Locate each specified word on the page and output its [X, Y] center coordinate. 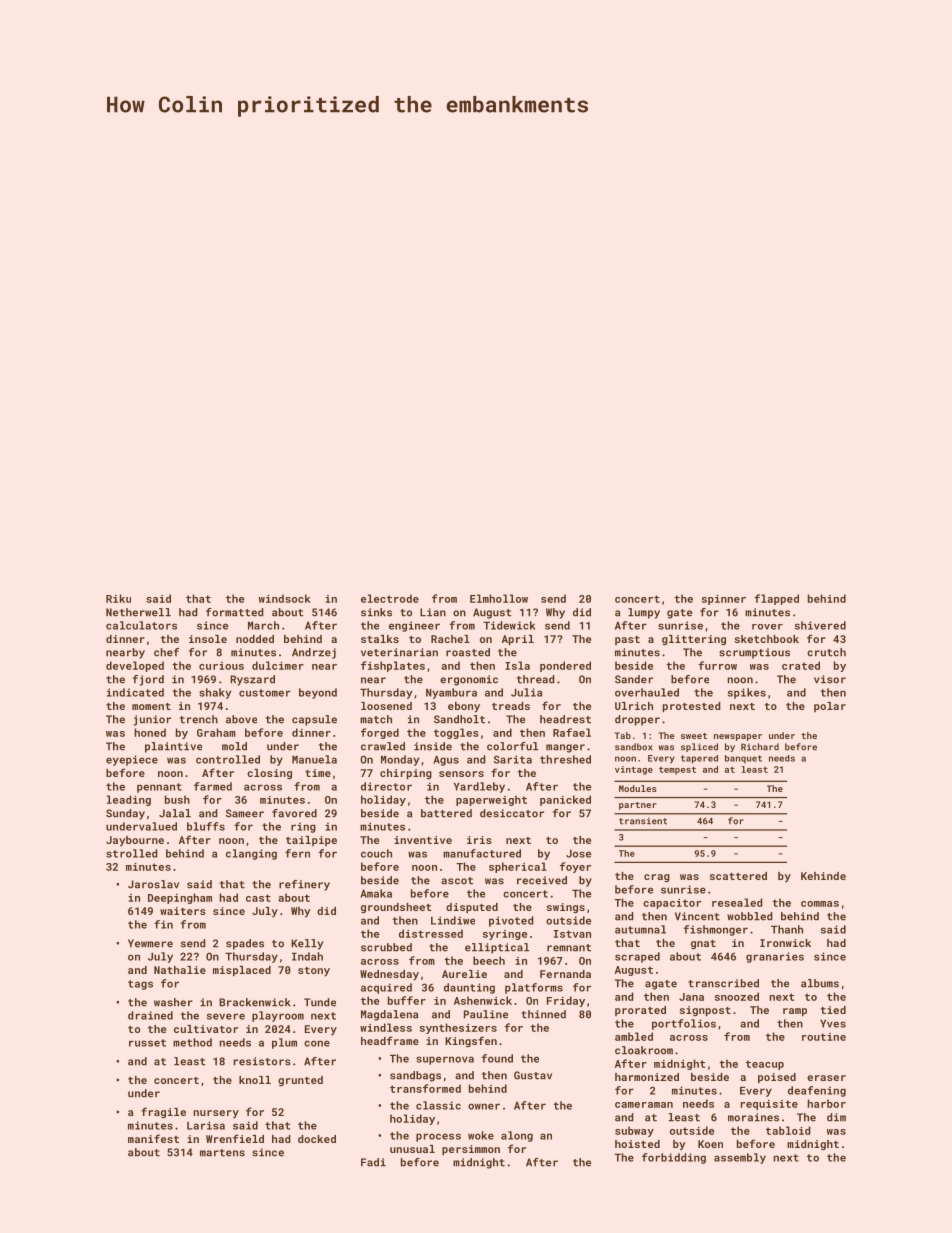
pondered [565, 666]
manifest [153, 1138]
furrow [717, 665]
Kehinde [823, 876]
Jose [578, 854]
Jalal [175, 813]
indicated [135, 692]
